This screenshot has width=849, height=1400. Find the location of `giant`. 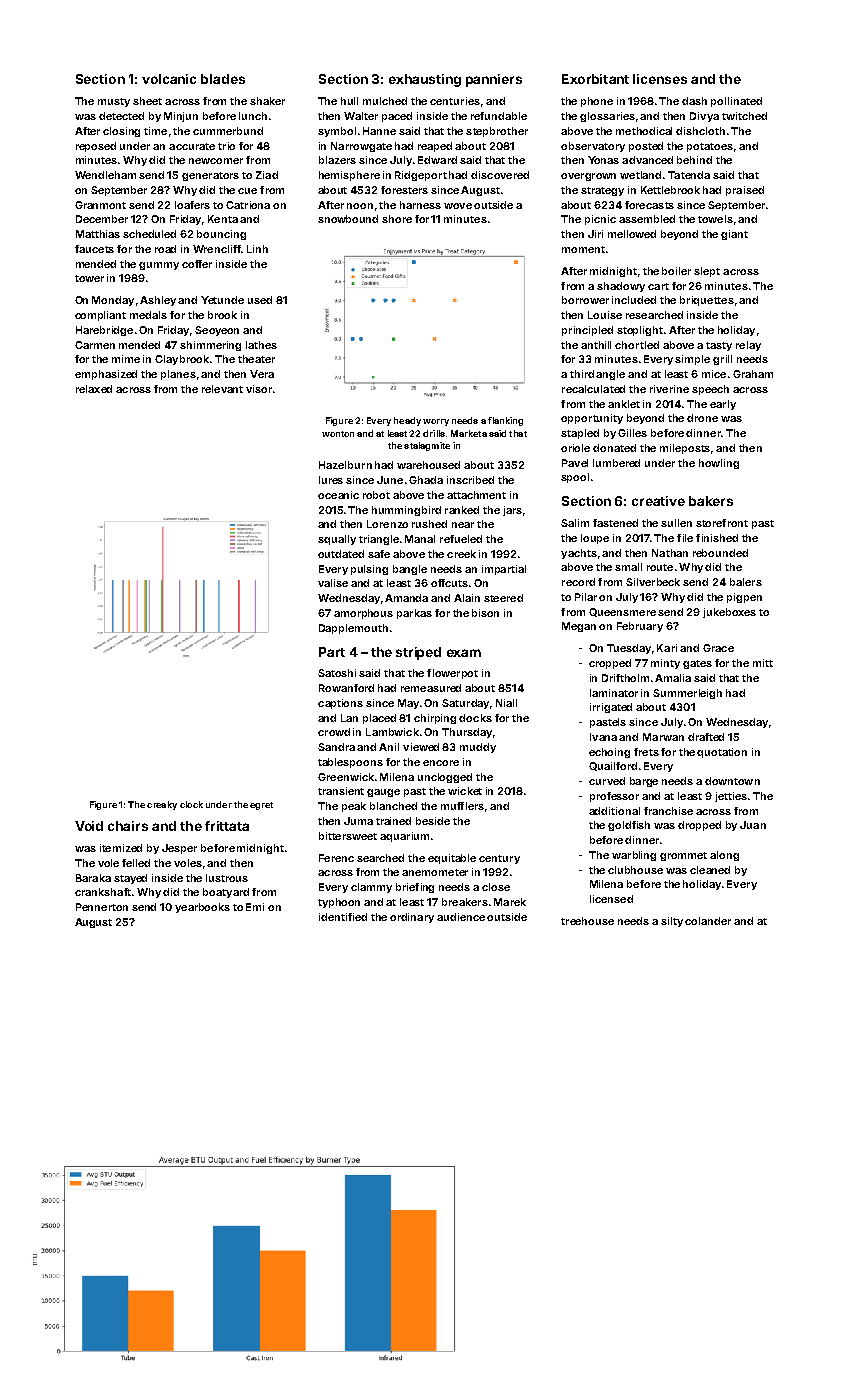

giant is located at coordinates (734, 235).
